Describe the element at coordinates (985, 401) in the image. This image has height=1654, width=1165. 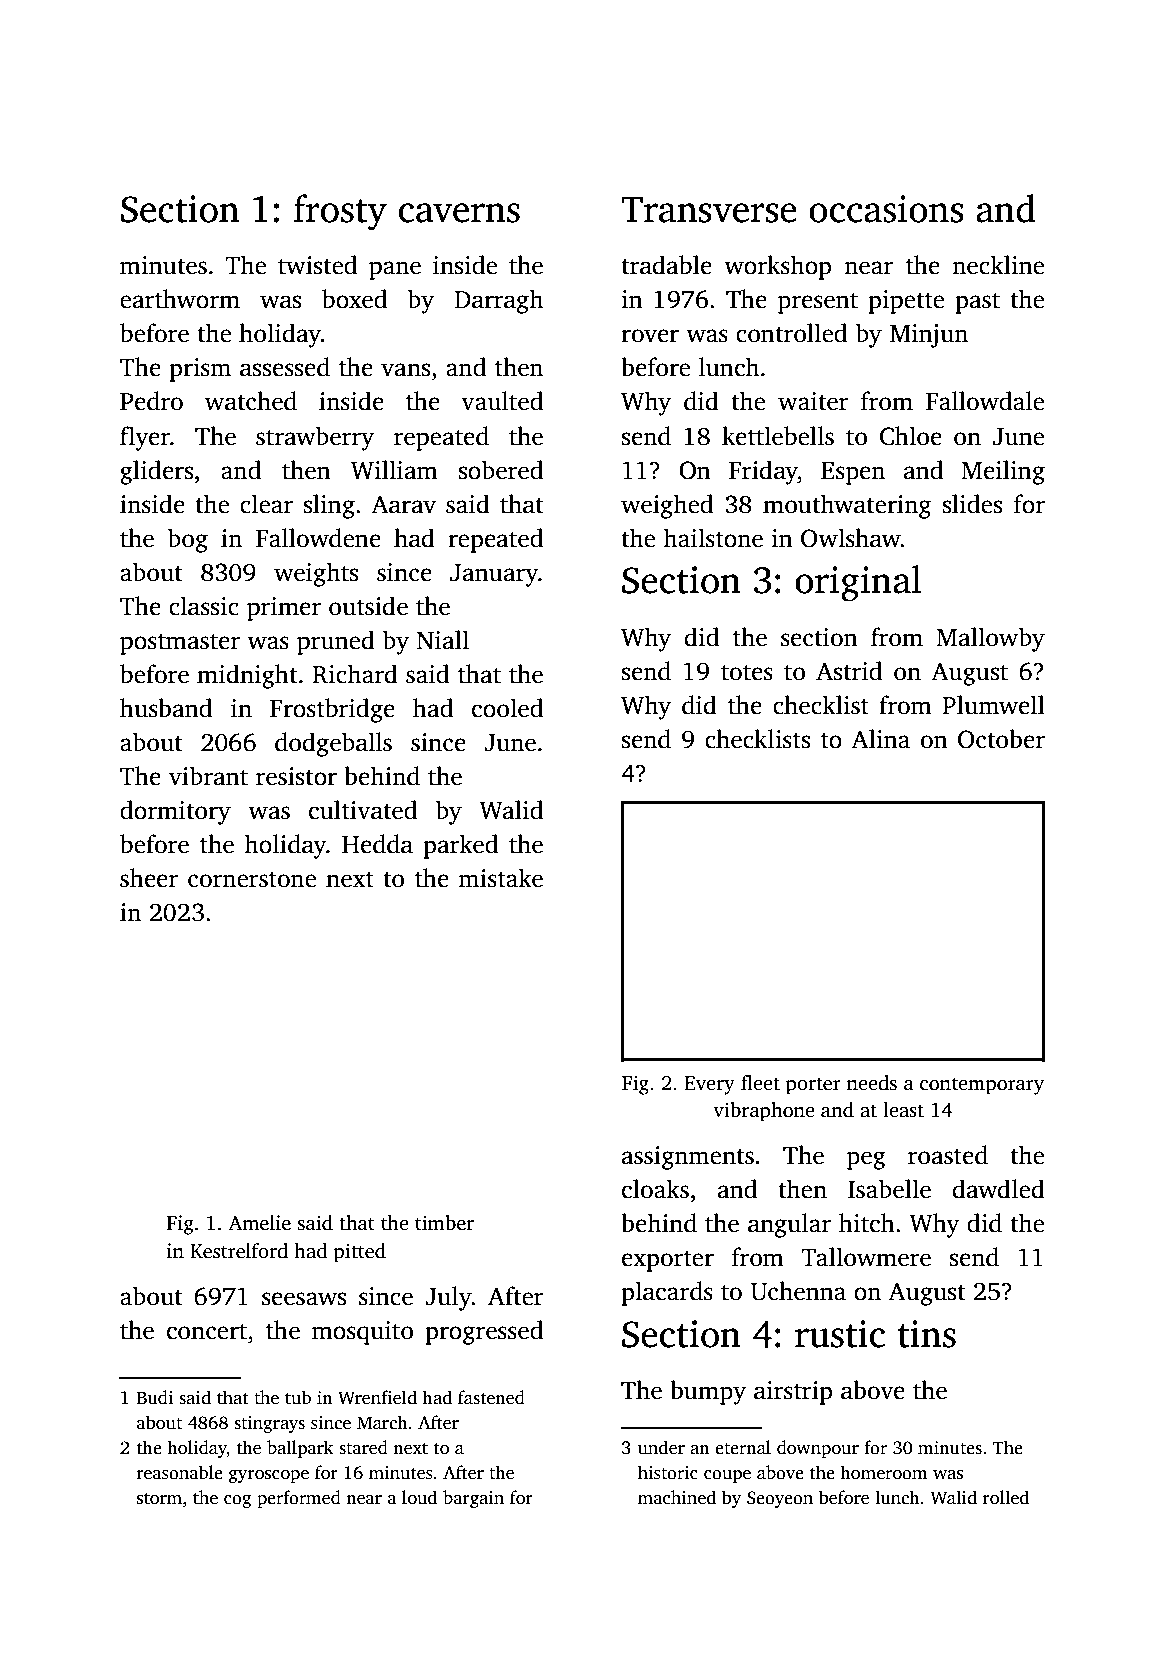
I see `Fallowdale` at that location.
